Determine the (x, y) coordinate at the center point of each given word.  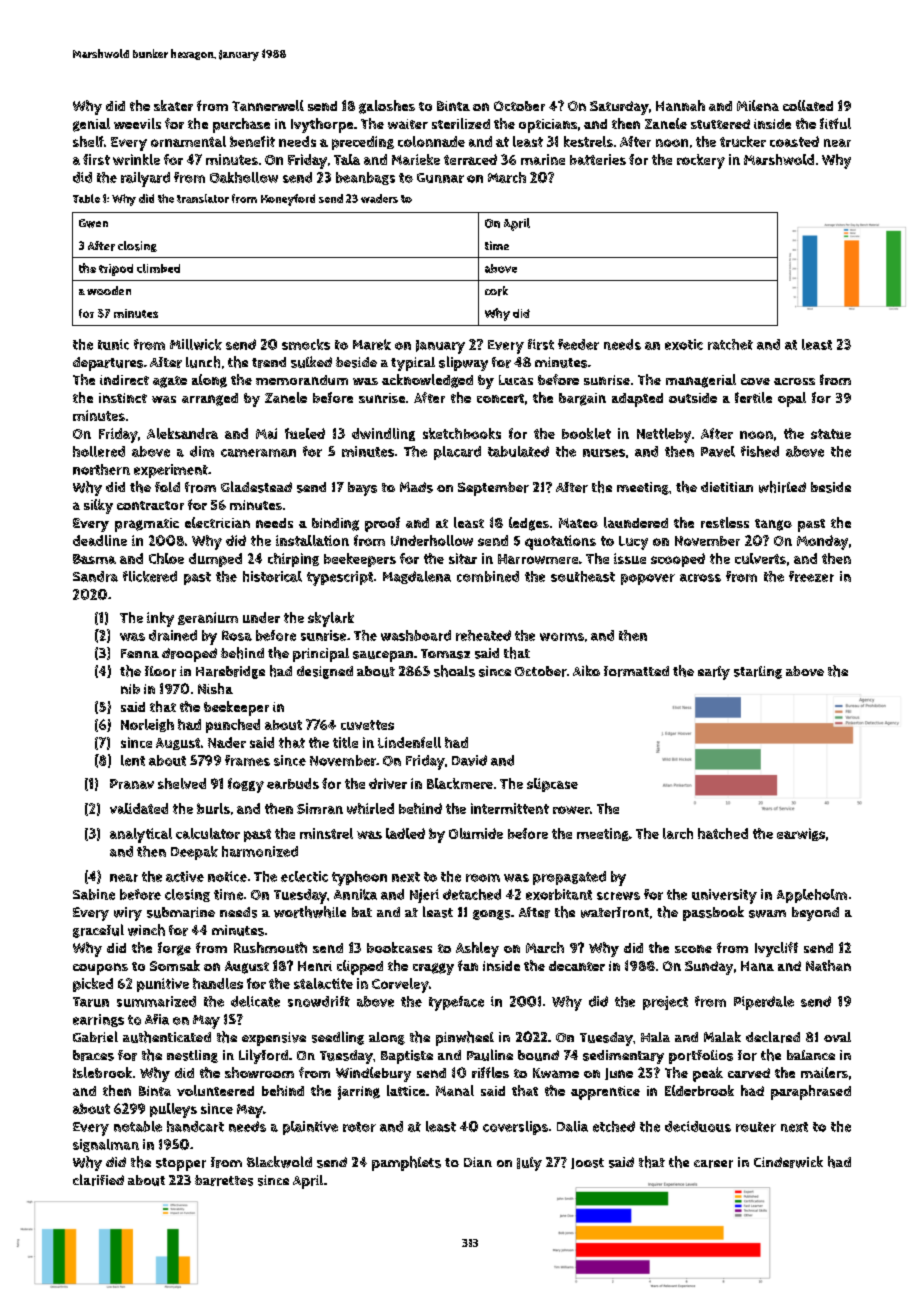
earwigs (801, 834)
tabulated (518, 451)
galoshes (387, 107)
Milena (758, 105)
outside (693, 398)
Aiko (586, 670)
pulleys (173, 1110)
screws (618, 896)
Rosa (237, 635)
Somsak (175, 965)
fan (468, 965)
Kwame (556, 1073)
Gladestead (256, 487)
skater (173, 105)
